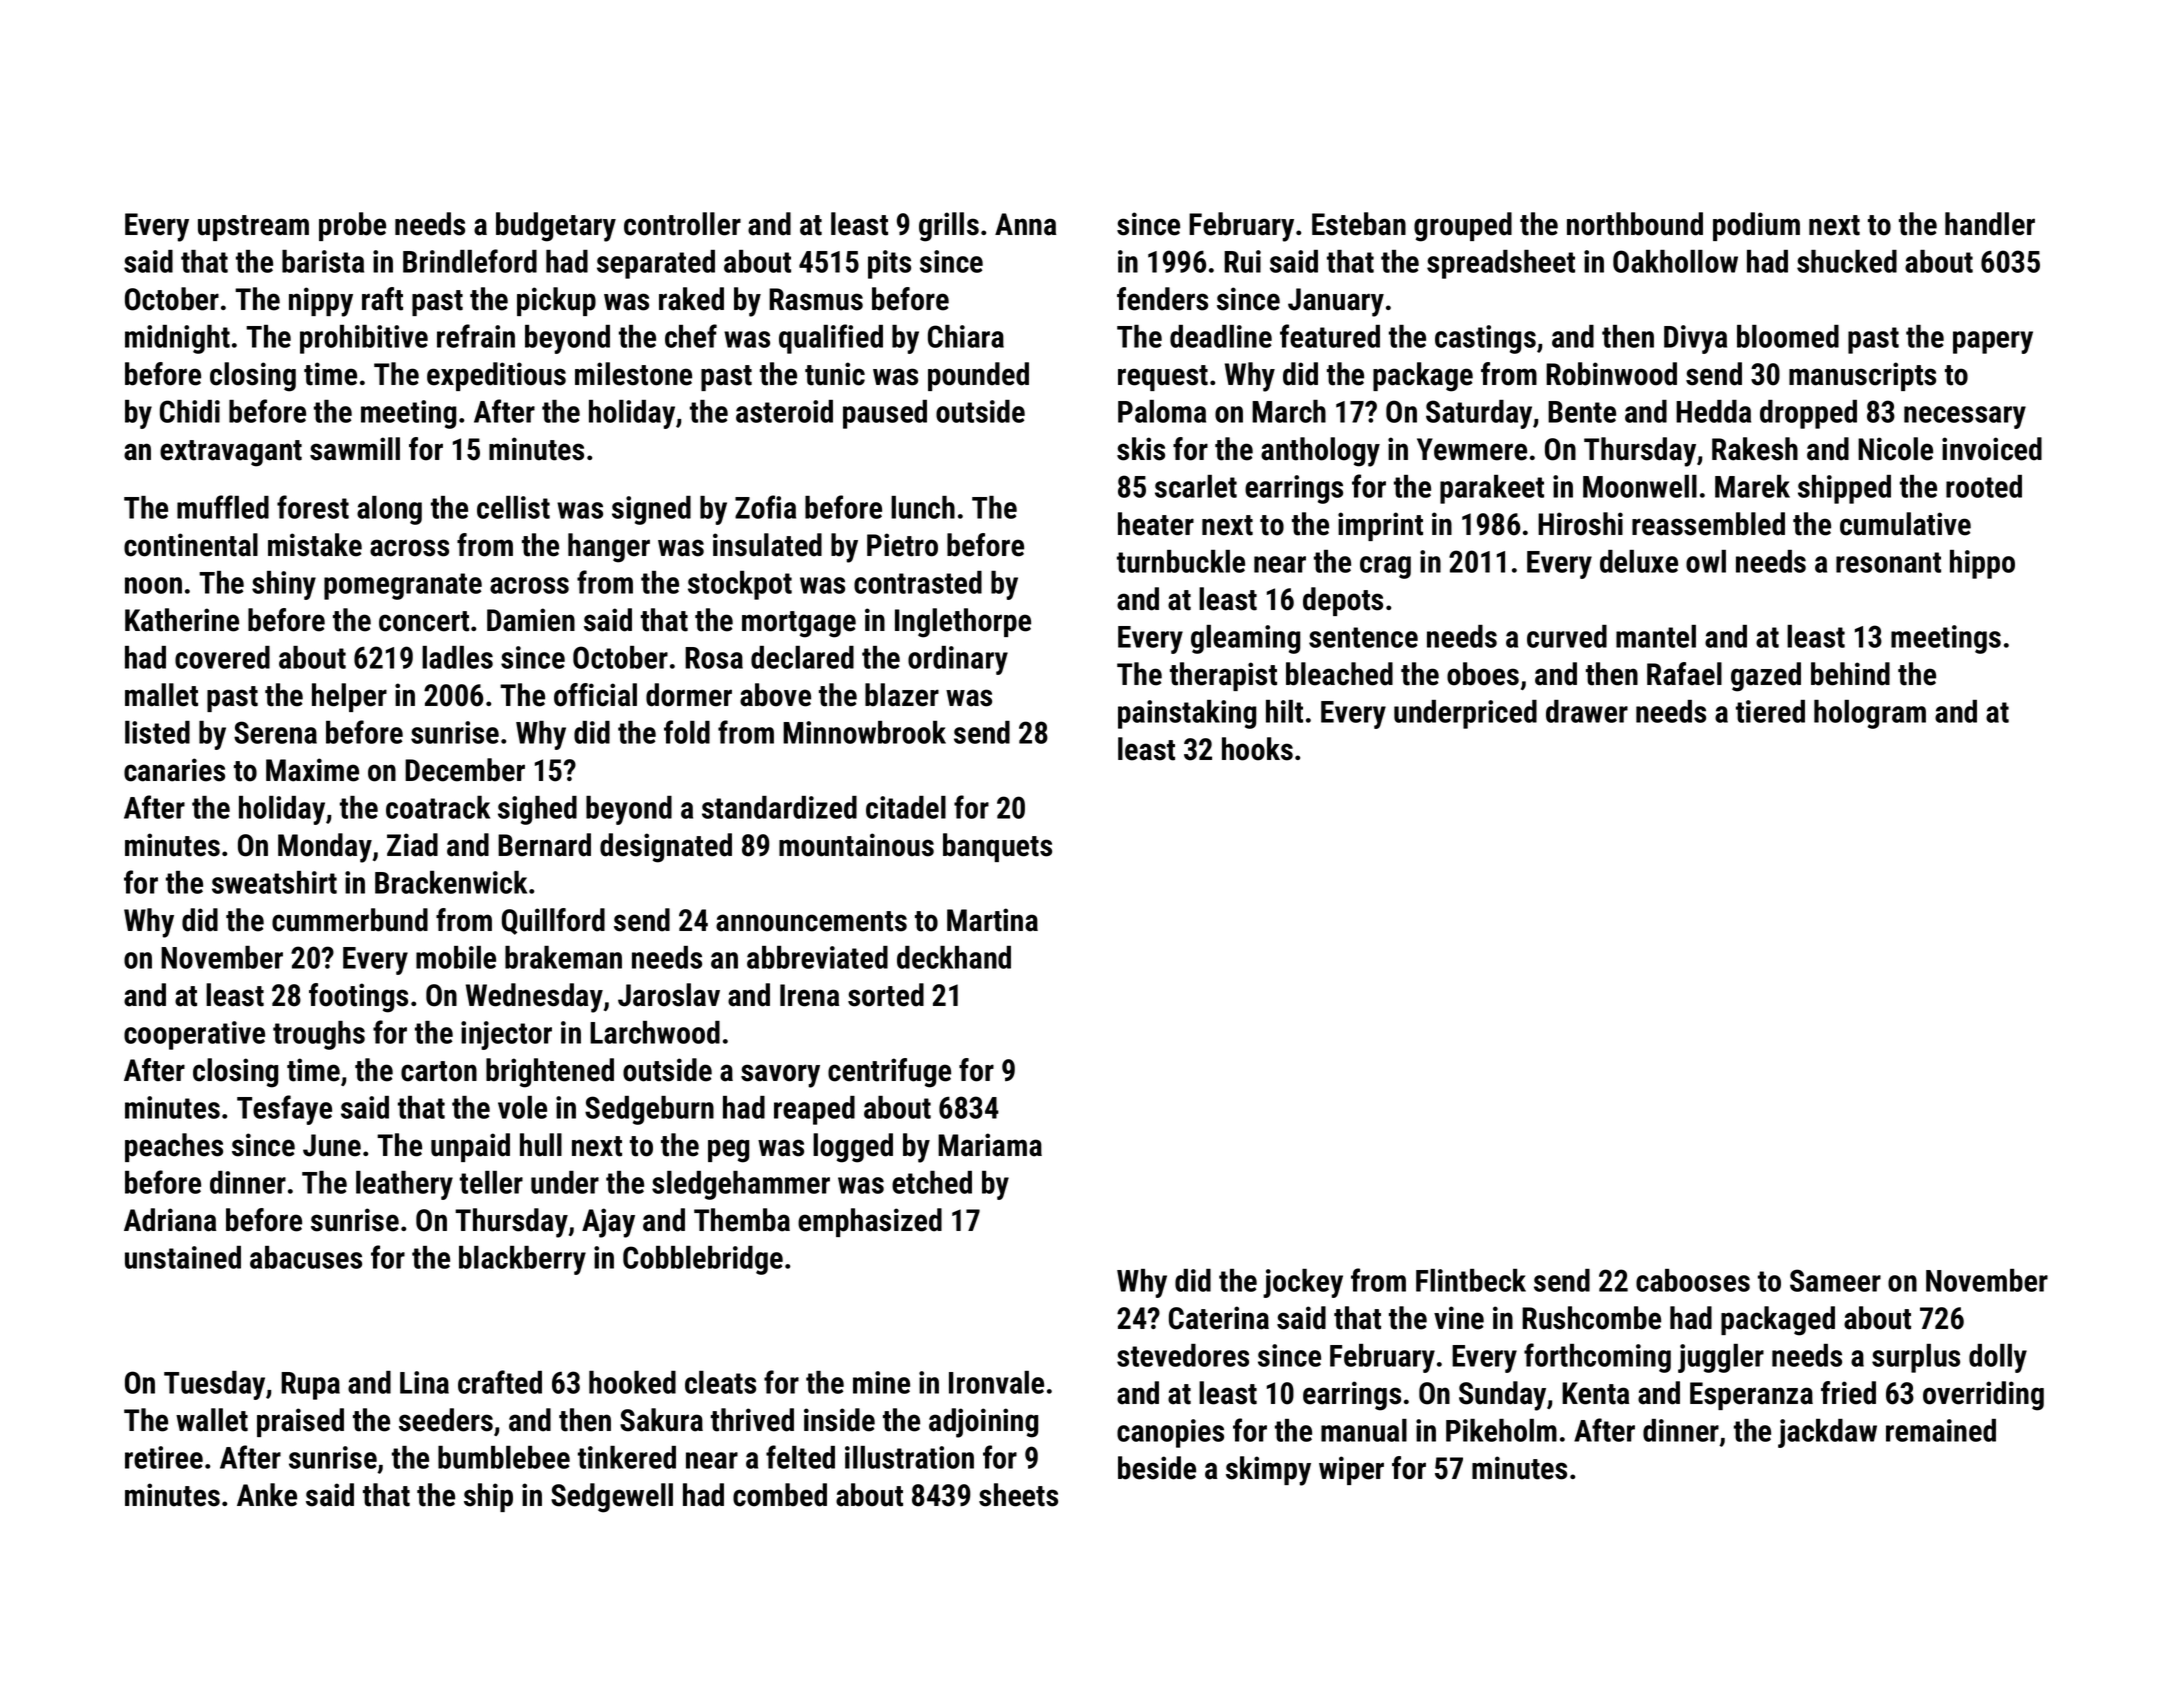  What do you see at coordinates (355, 449) in the screenshot?
I see `sawmill` at bounding box center [355, 449].
